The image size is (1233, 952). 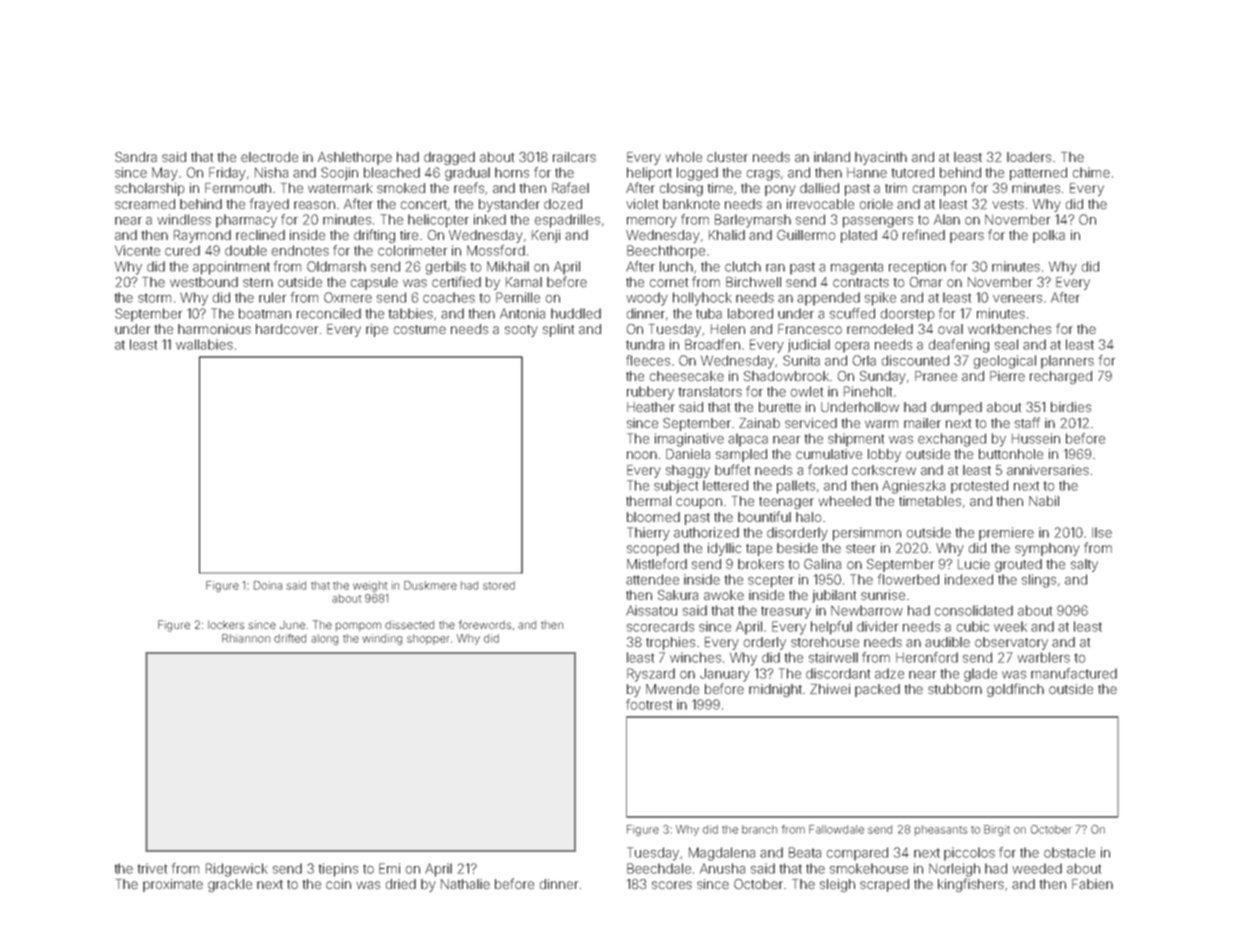 What do you see at coordinates (392, 172) in the screenshot?
I see `bleached` at bounding box center [392, 172].
